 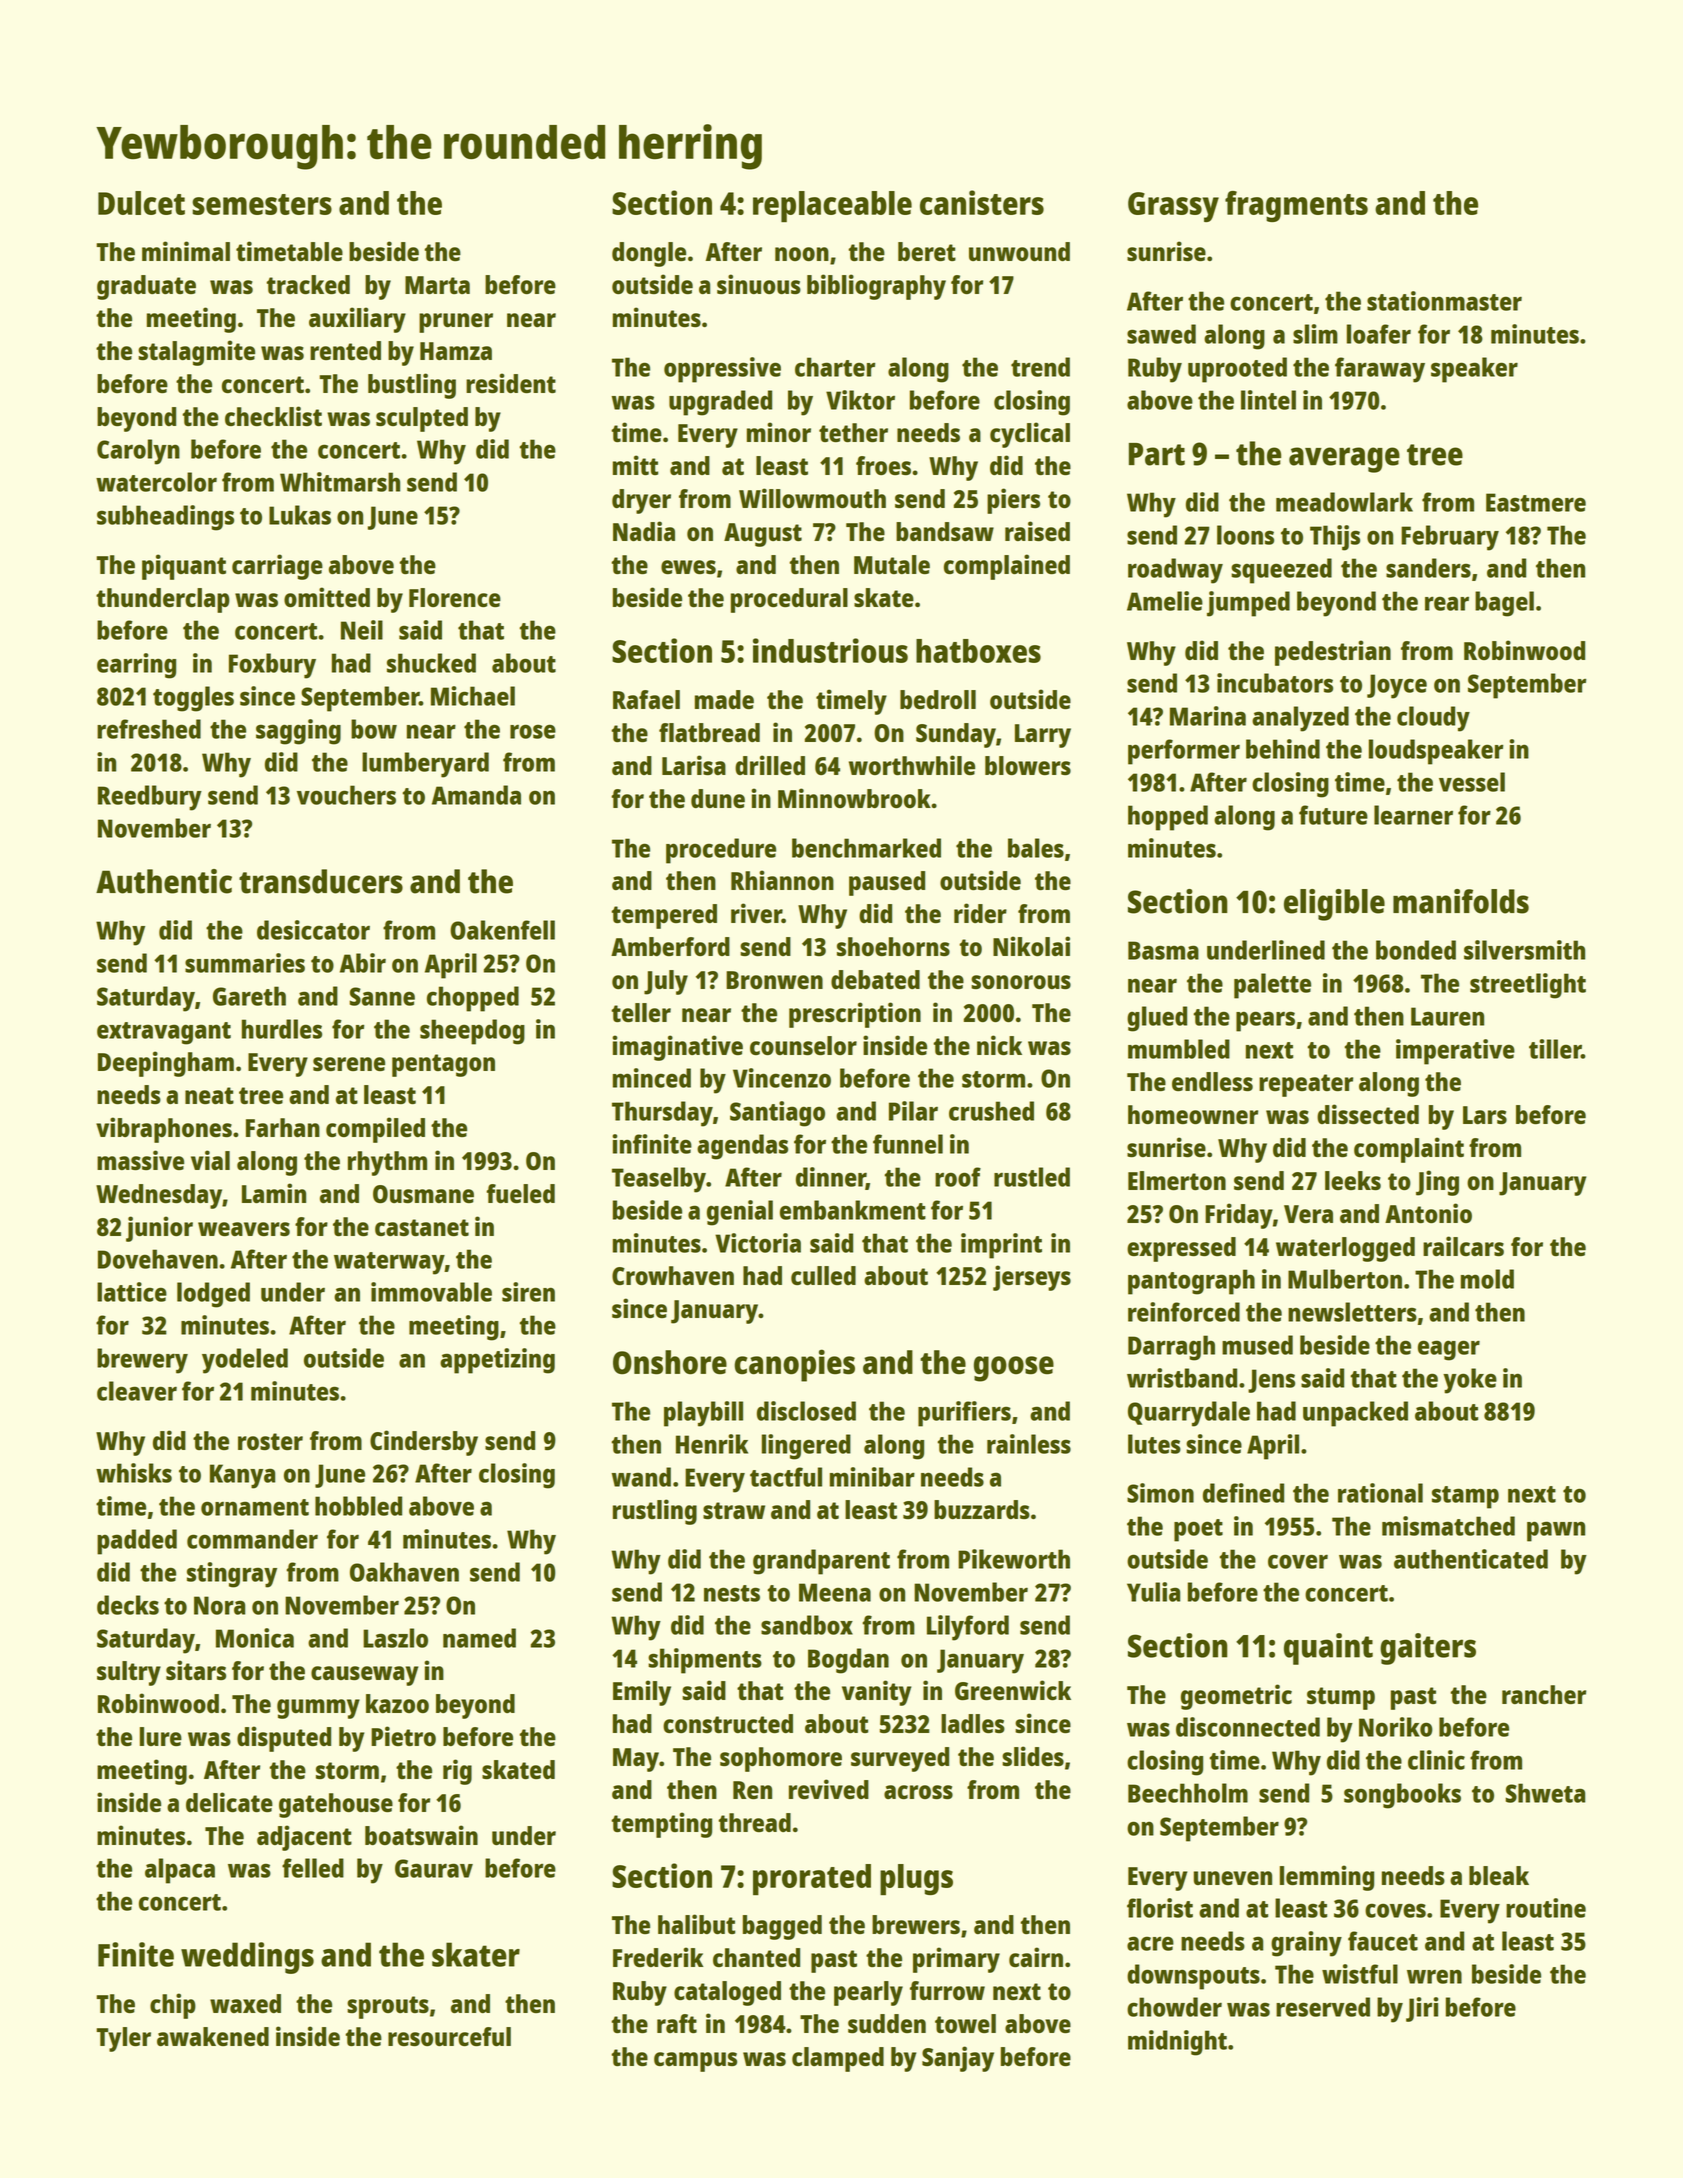 I want to click on rider, so click(x=980, y=913).
